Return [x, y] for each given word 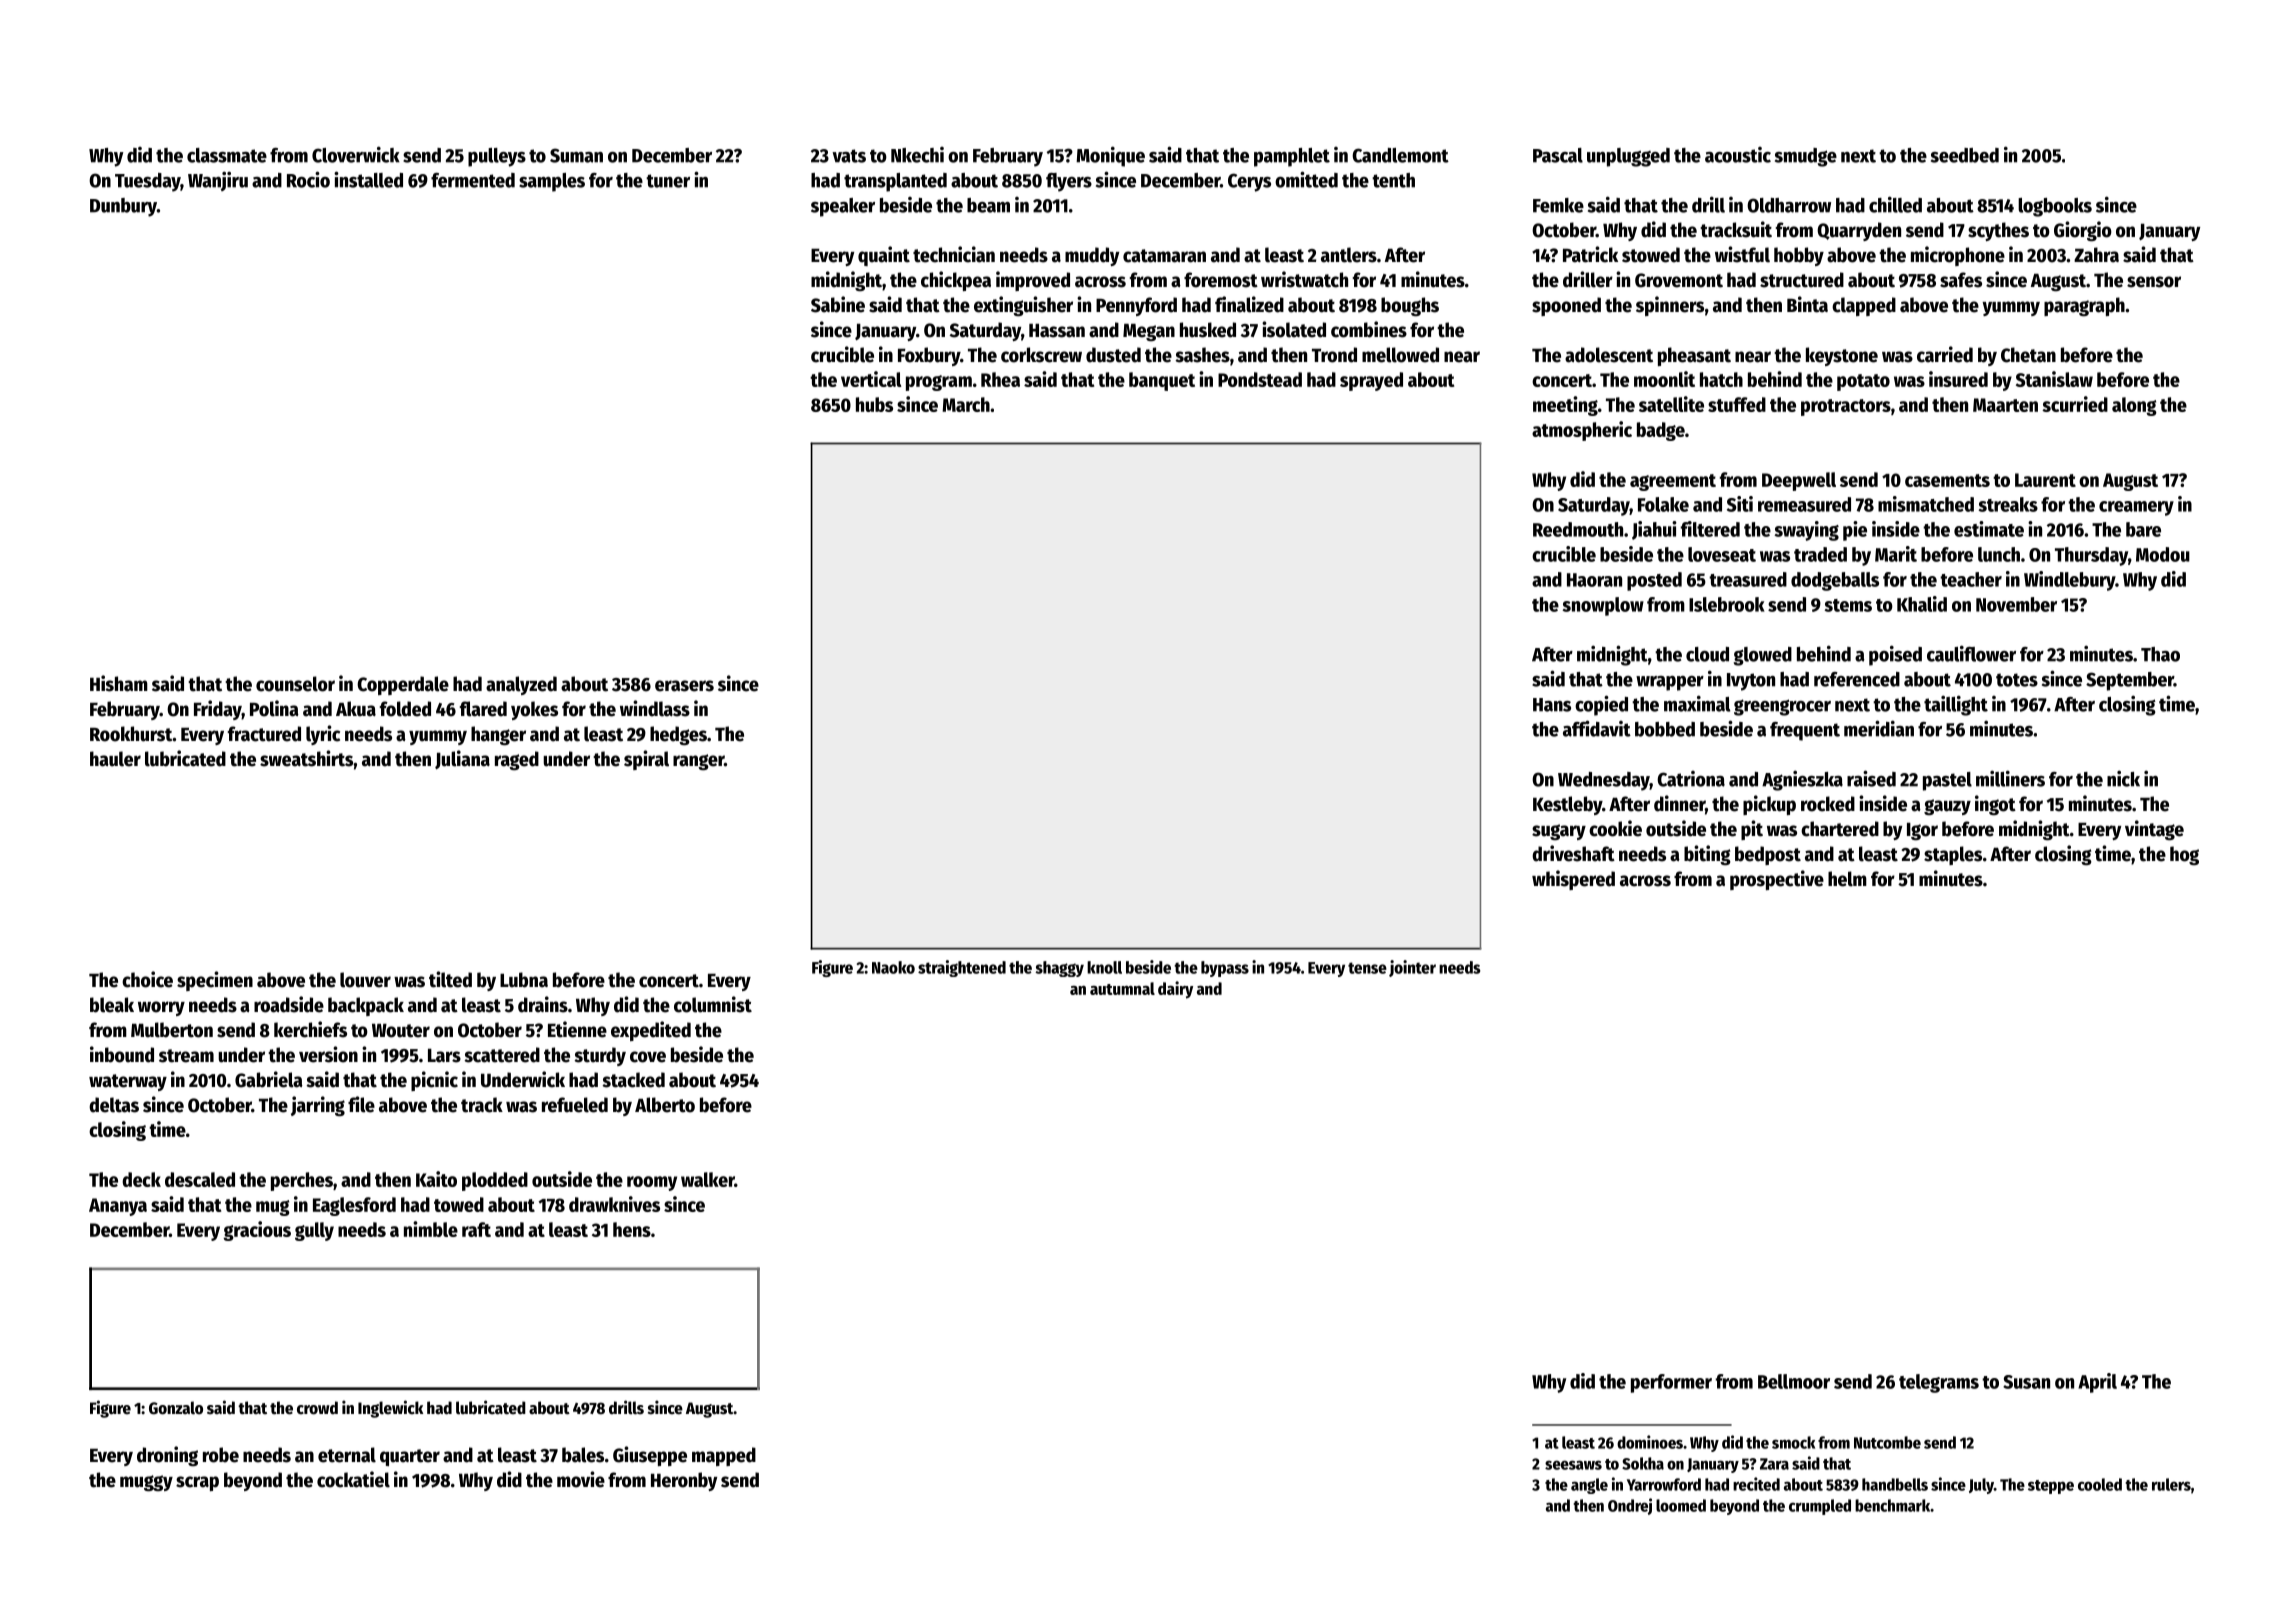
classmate [227, 155]
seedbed [1965, 155]
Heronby [684, 1481]
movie [581, 1479]
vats [849, 156]
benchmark [1892, 1505]
